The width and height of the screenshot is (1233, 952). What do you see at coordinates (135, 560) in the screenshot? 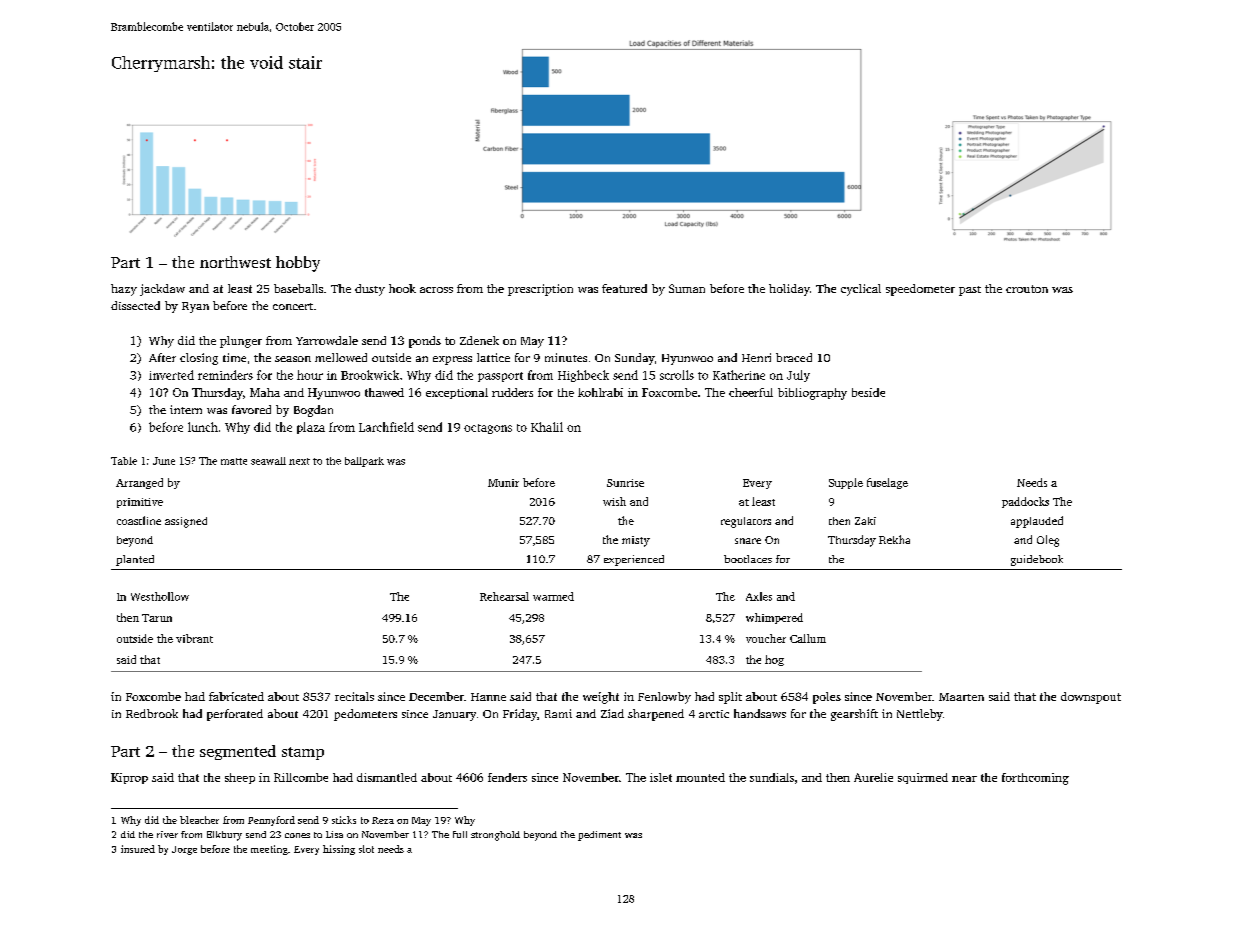
I see `planted` at bounding box center [135, 560].
